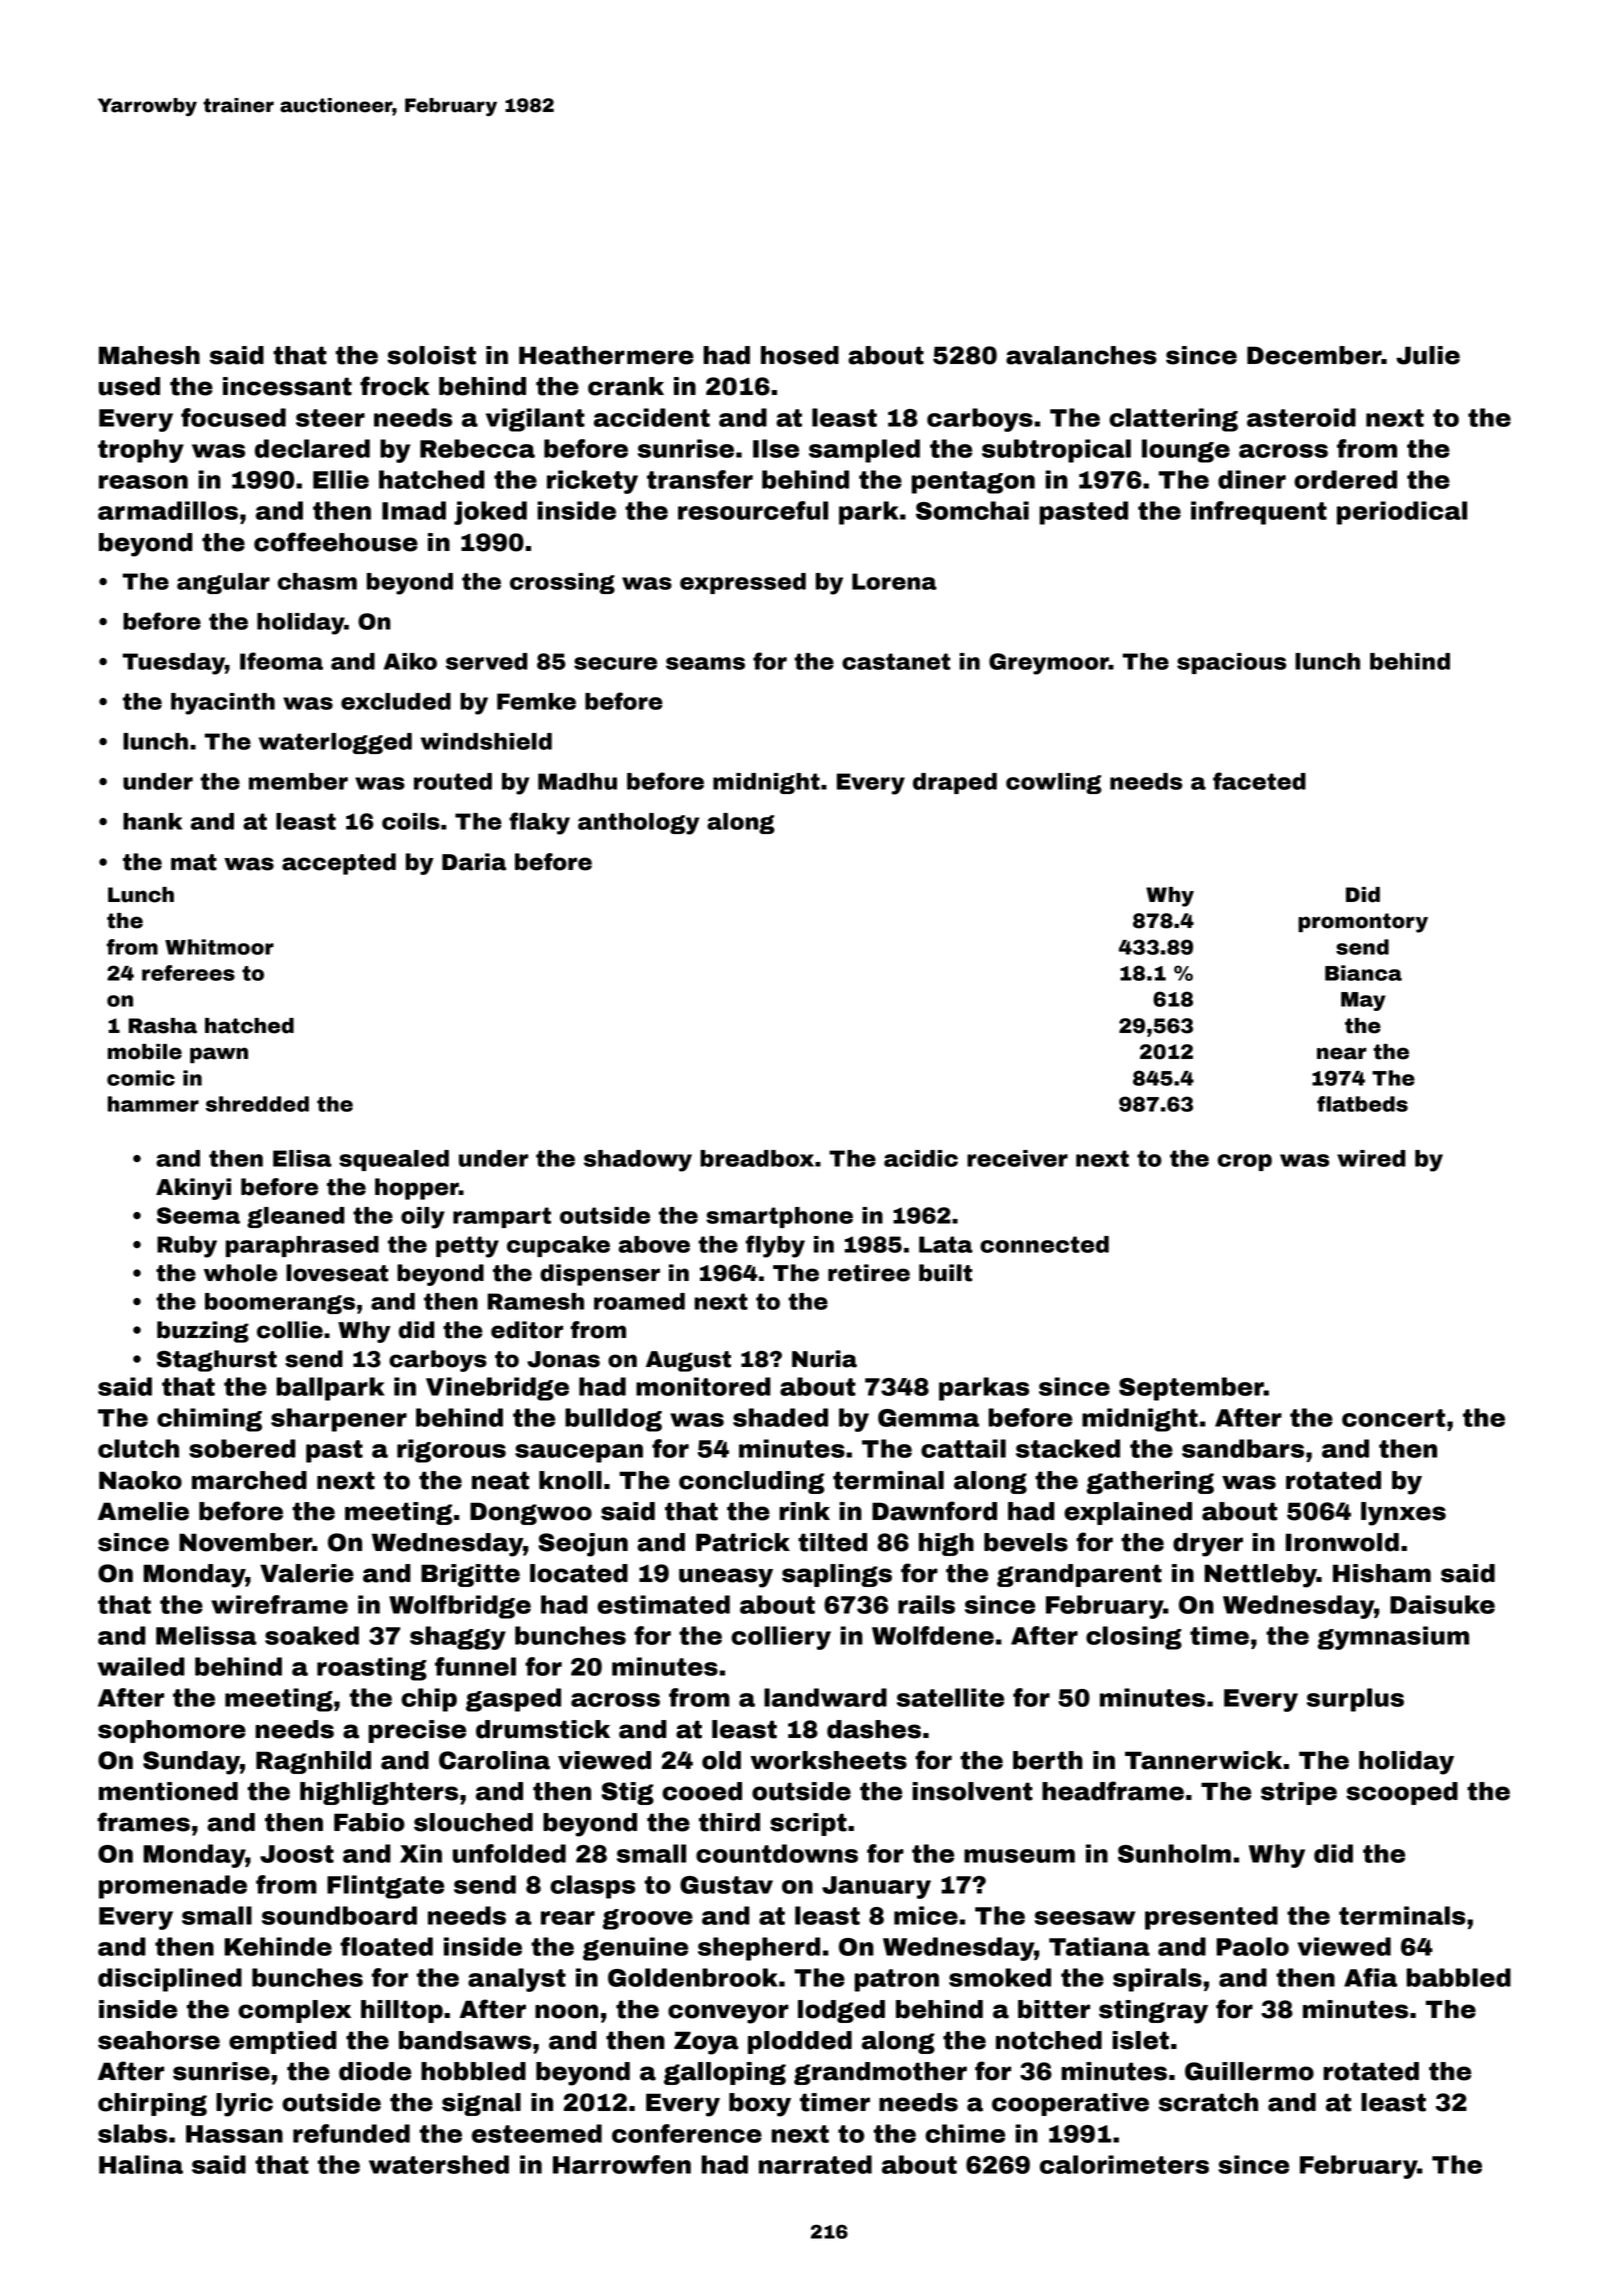 The width and height of the screenshot is (1620, 2292). I want to click on connected, so click(1044, 1244).
